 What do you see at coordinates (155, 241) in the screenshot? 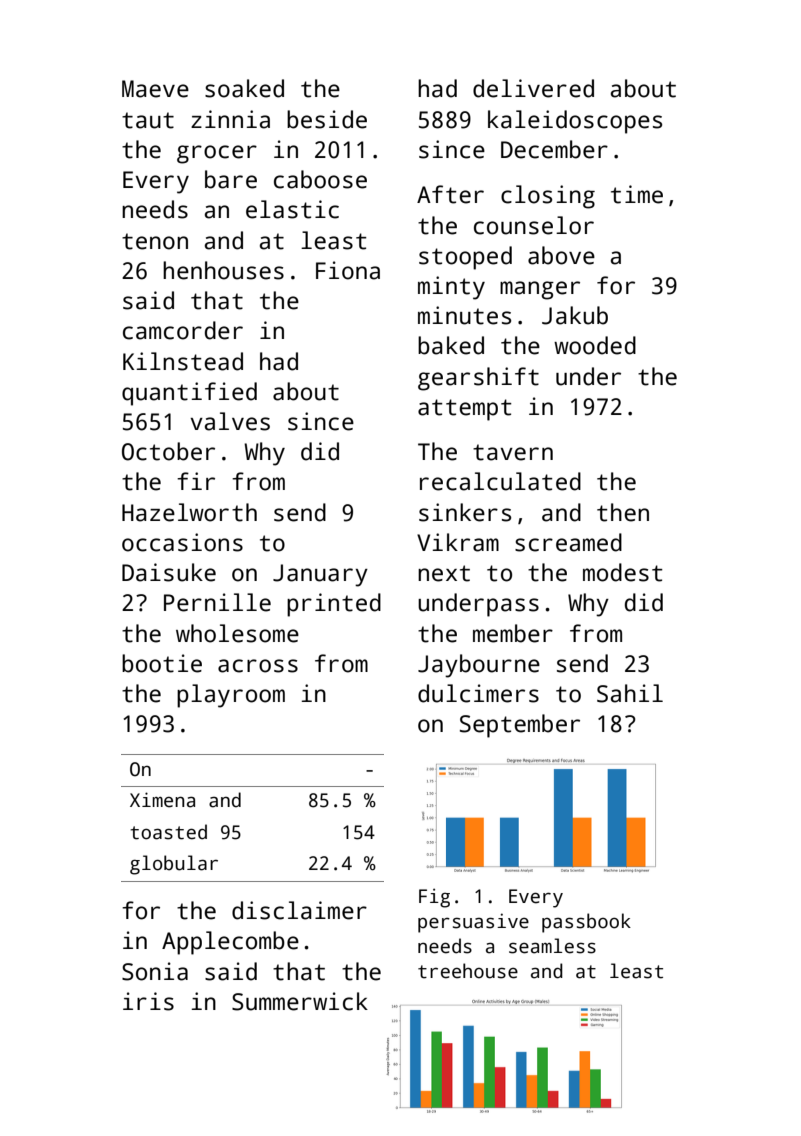
I see `tenon` at bounding box center [155, 241].
